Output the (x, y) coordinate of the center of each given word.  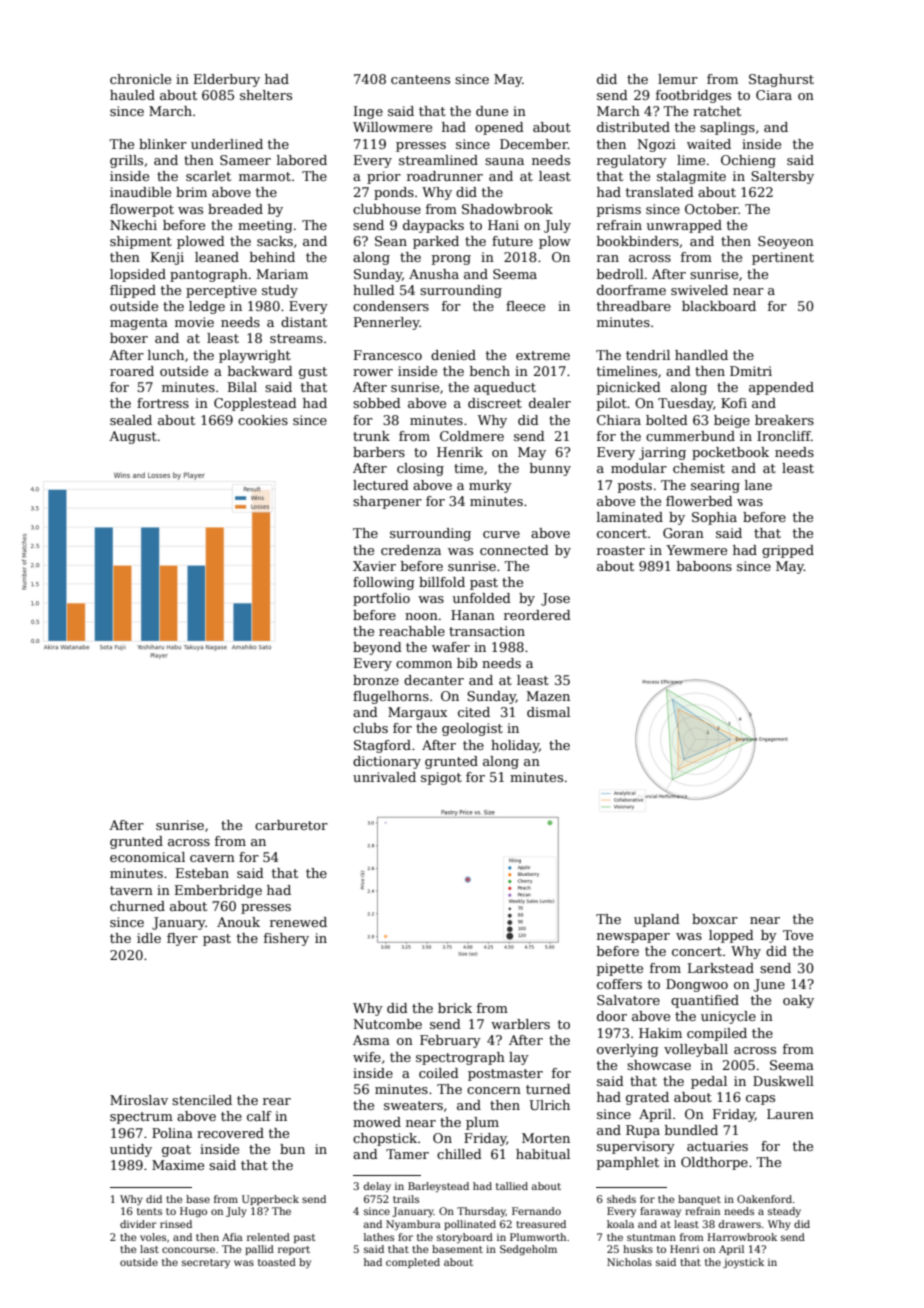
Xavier (374, 566)
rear (277, 1101)
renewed (298, 922)
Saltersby (782, 177)
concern (494, 1090)
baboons (704, 566)
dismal (548, 712)
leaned (217, 257)
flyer (182, 939)
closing (420, 469)
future (512, 241)
